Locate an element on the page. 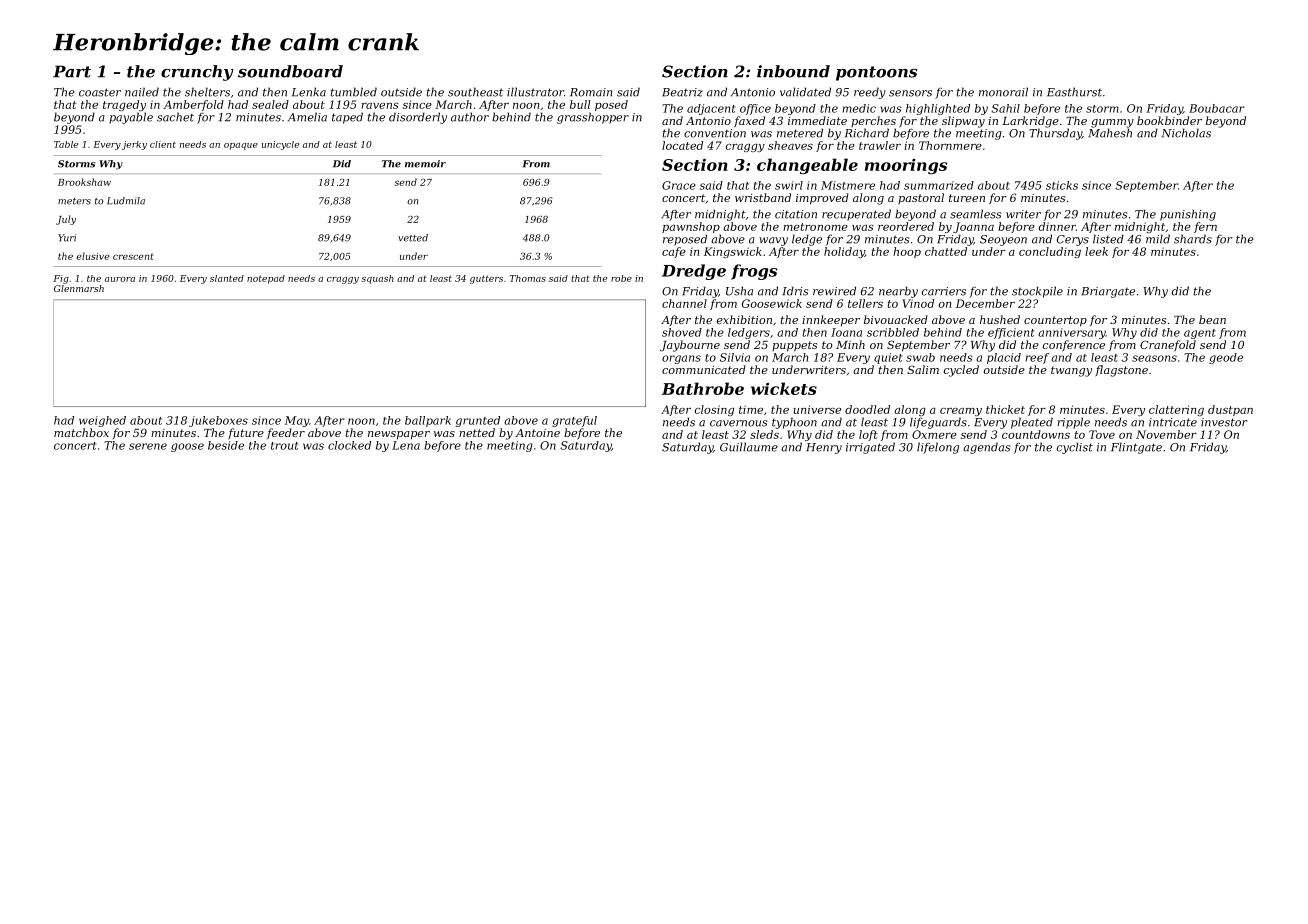 The height and width of the page is (924, 1308). Nicholas is located at coordinates (1186, 133).
